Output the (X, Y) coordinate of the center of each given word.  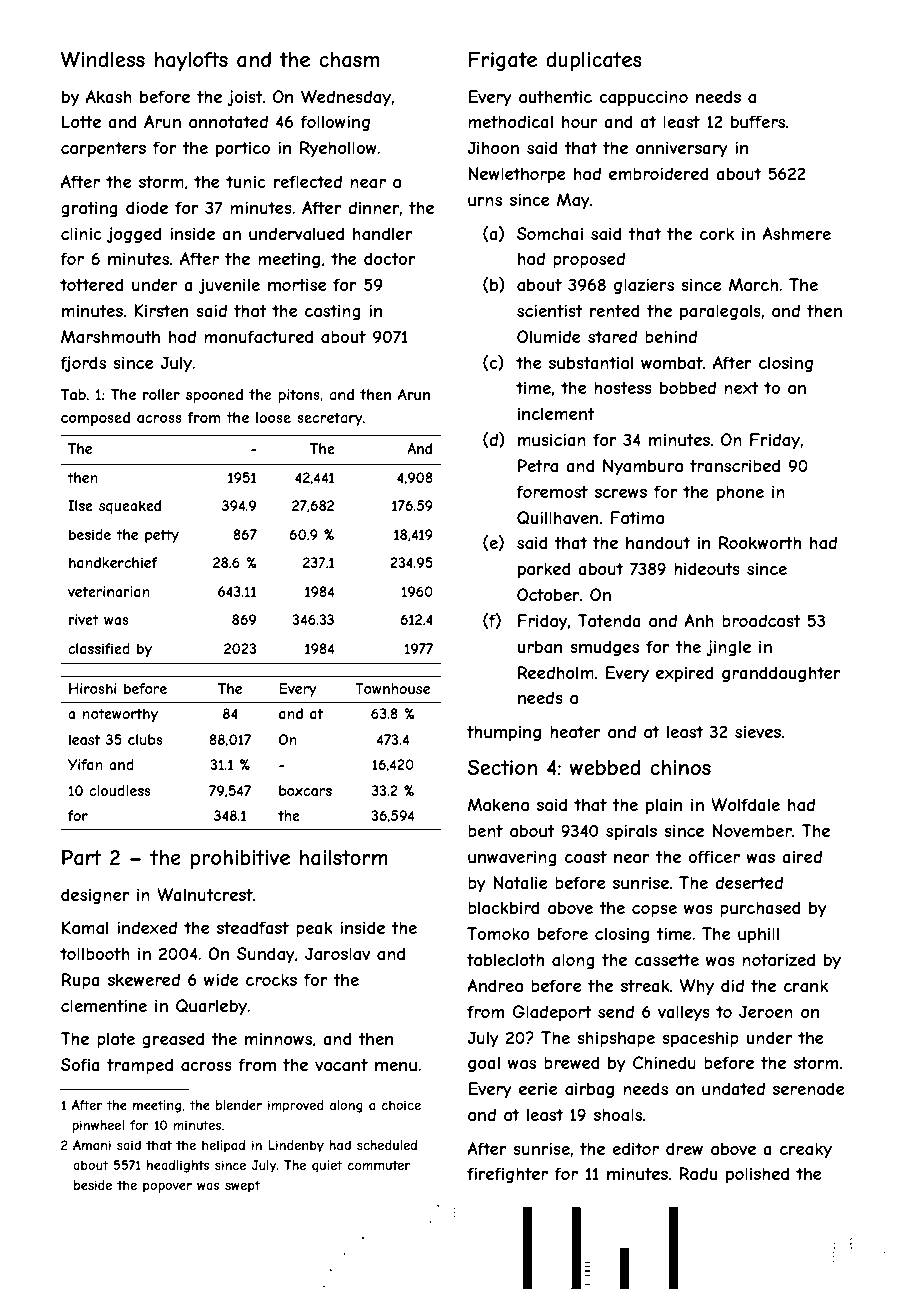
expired (685, 674)
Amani (92, 1145)
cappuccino (643, 98)
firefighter (507, 1175)
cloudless (120, 790)
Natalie (520, 882)
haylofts (191, 61)
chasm (349, 60)
